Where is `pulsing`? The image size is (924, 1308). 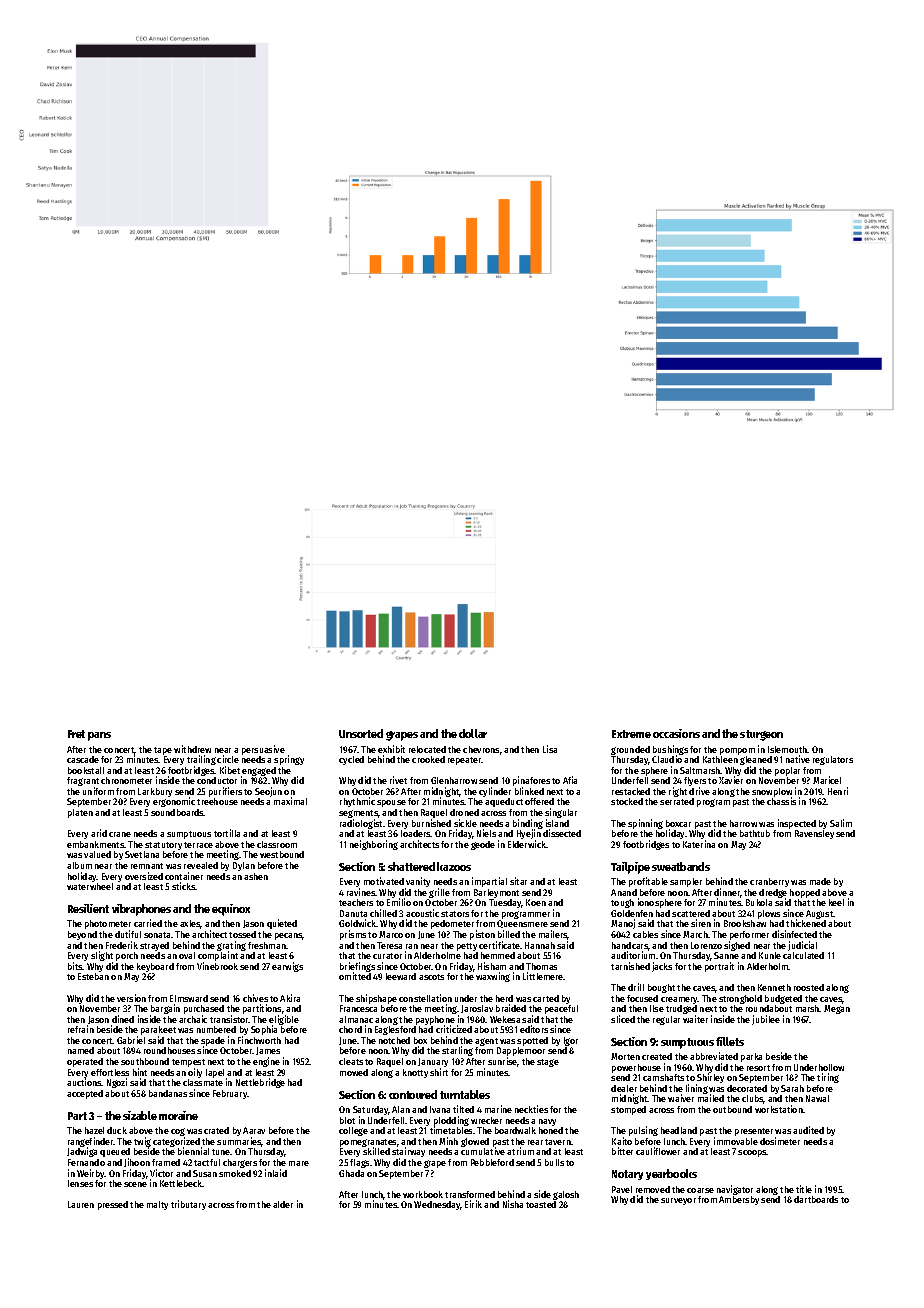 pulsing is located at coordinates (643, 1131).
